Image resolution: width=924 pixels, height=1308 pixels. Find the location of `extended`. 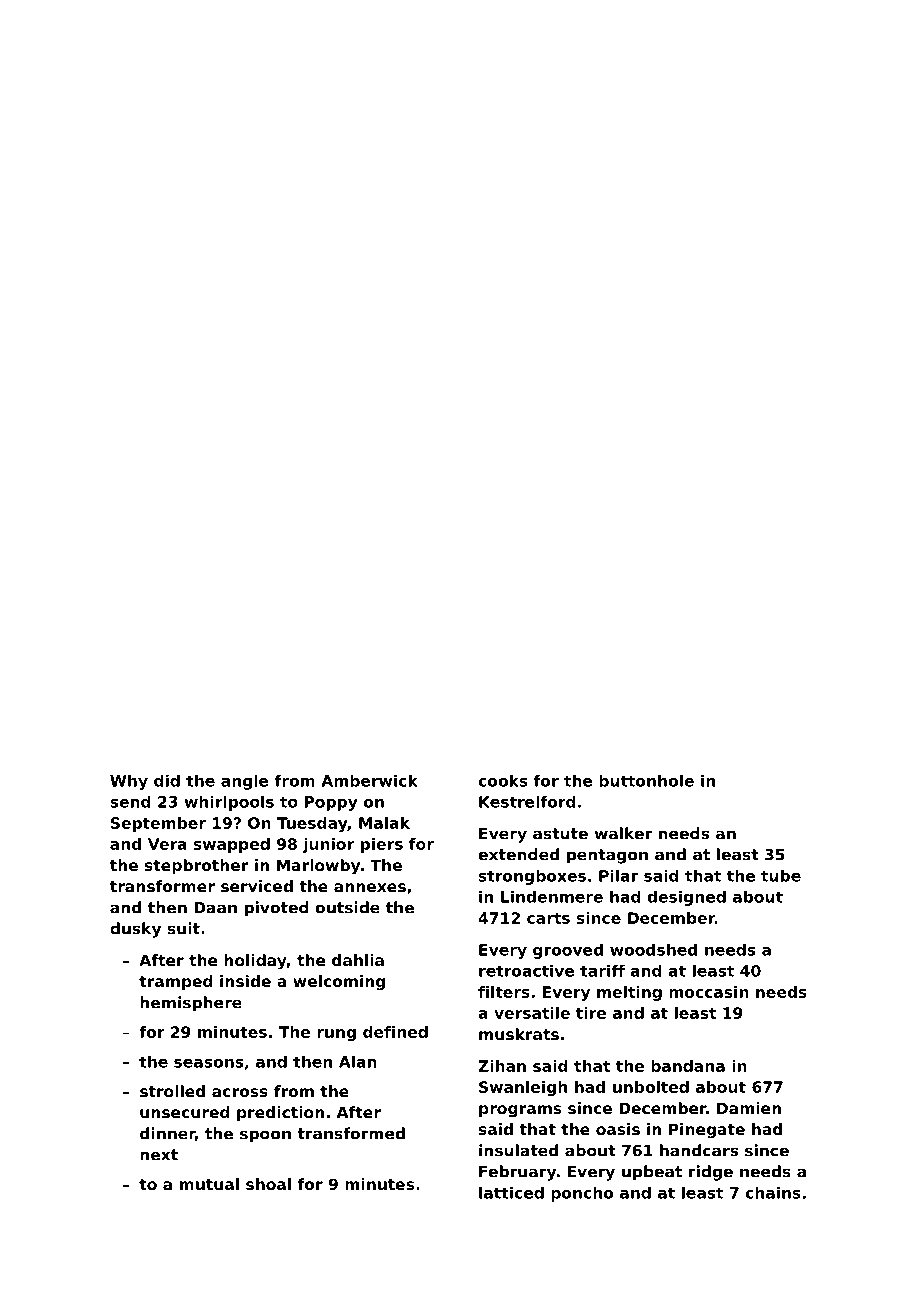

extended is located at coordinates (518, 854).
